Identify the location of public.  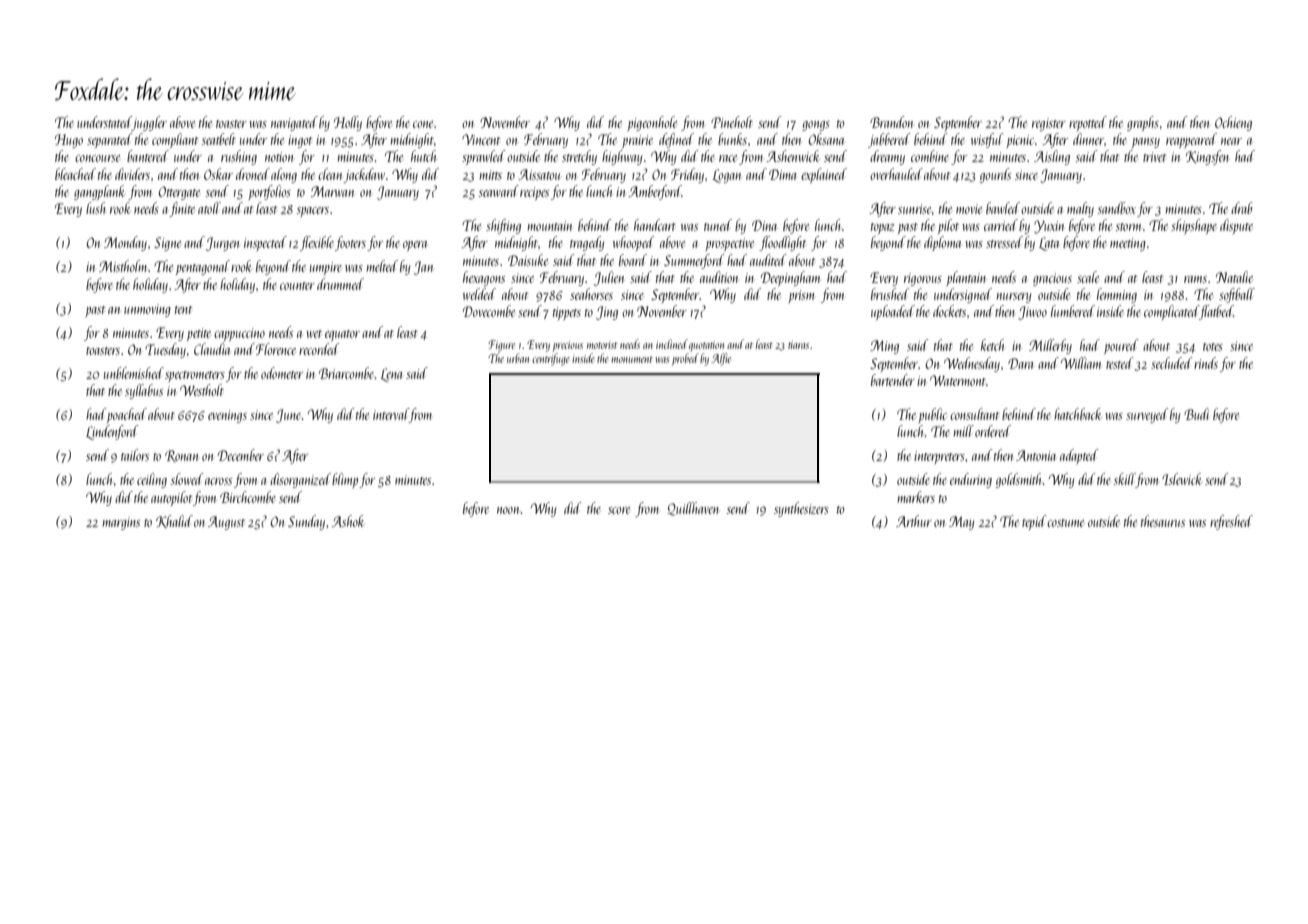
(933, 415).
